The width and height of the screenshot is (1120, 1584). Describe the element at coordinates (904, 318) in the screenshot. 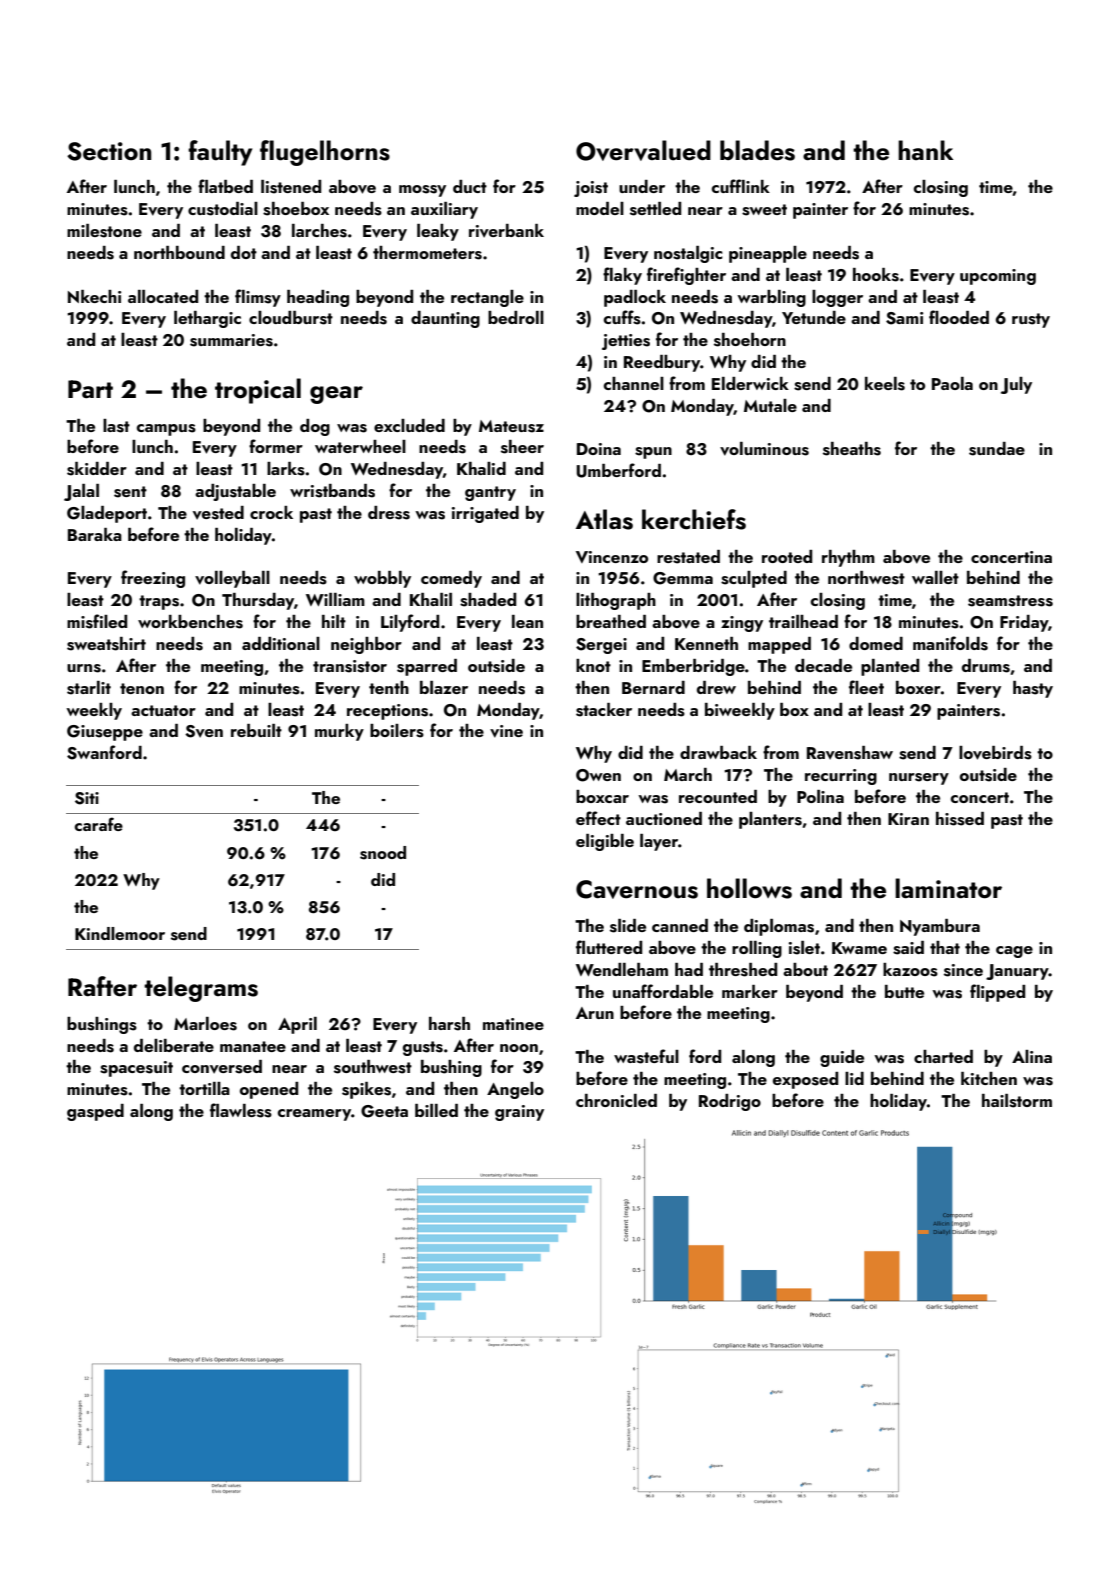

I see `Sami` at that location.
